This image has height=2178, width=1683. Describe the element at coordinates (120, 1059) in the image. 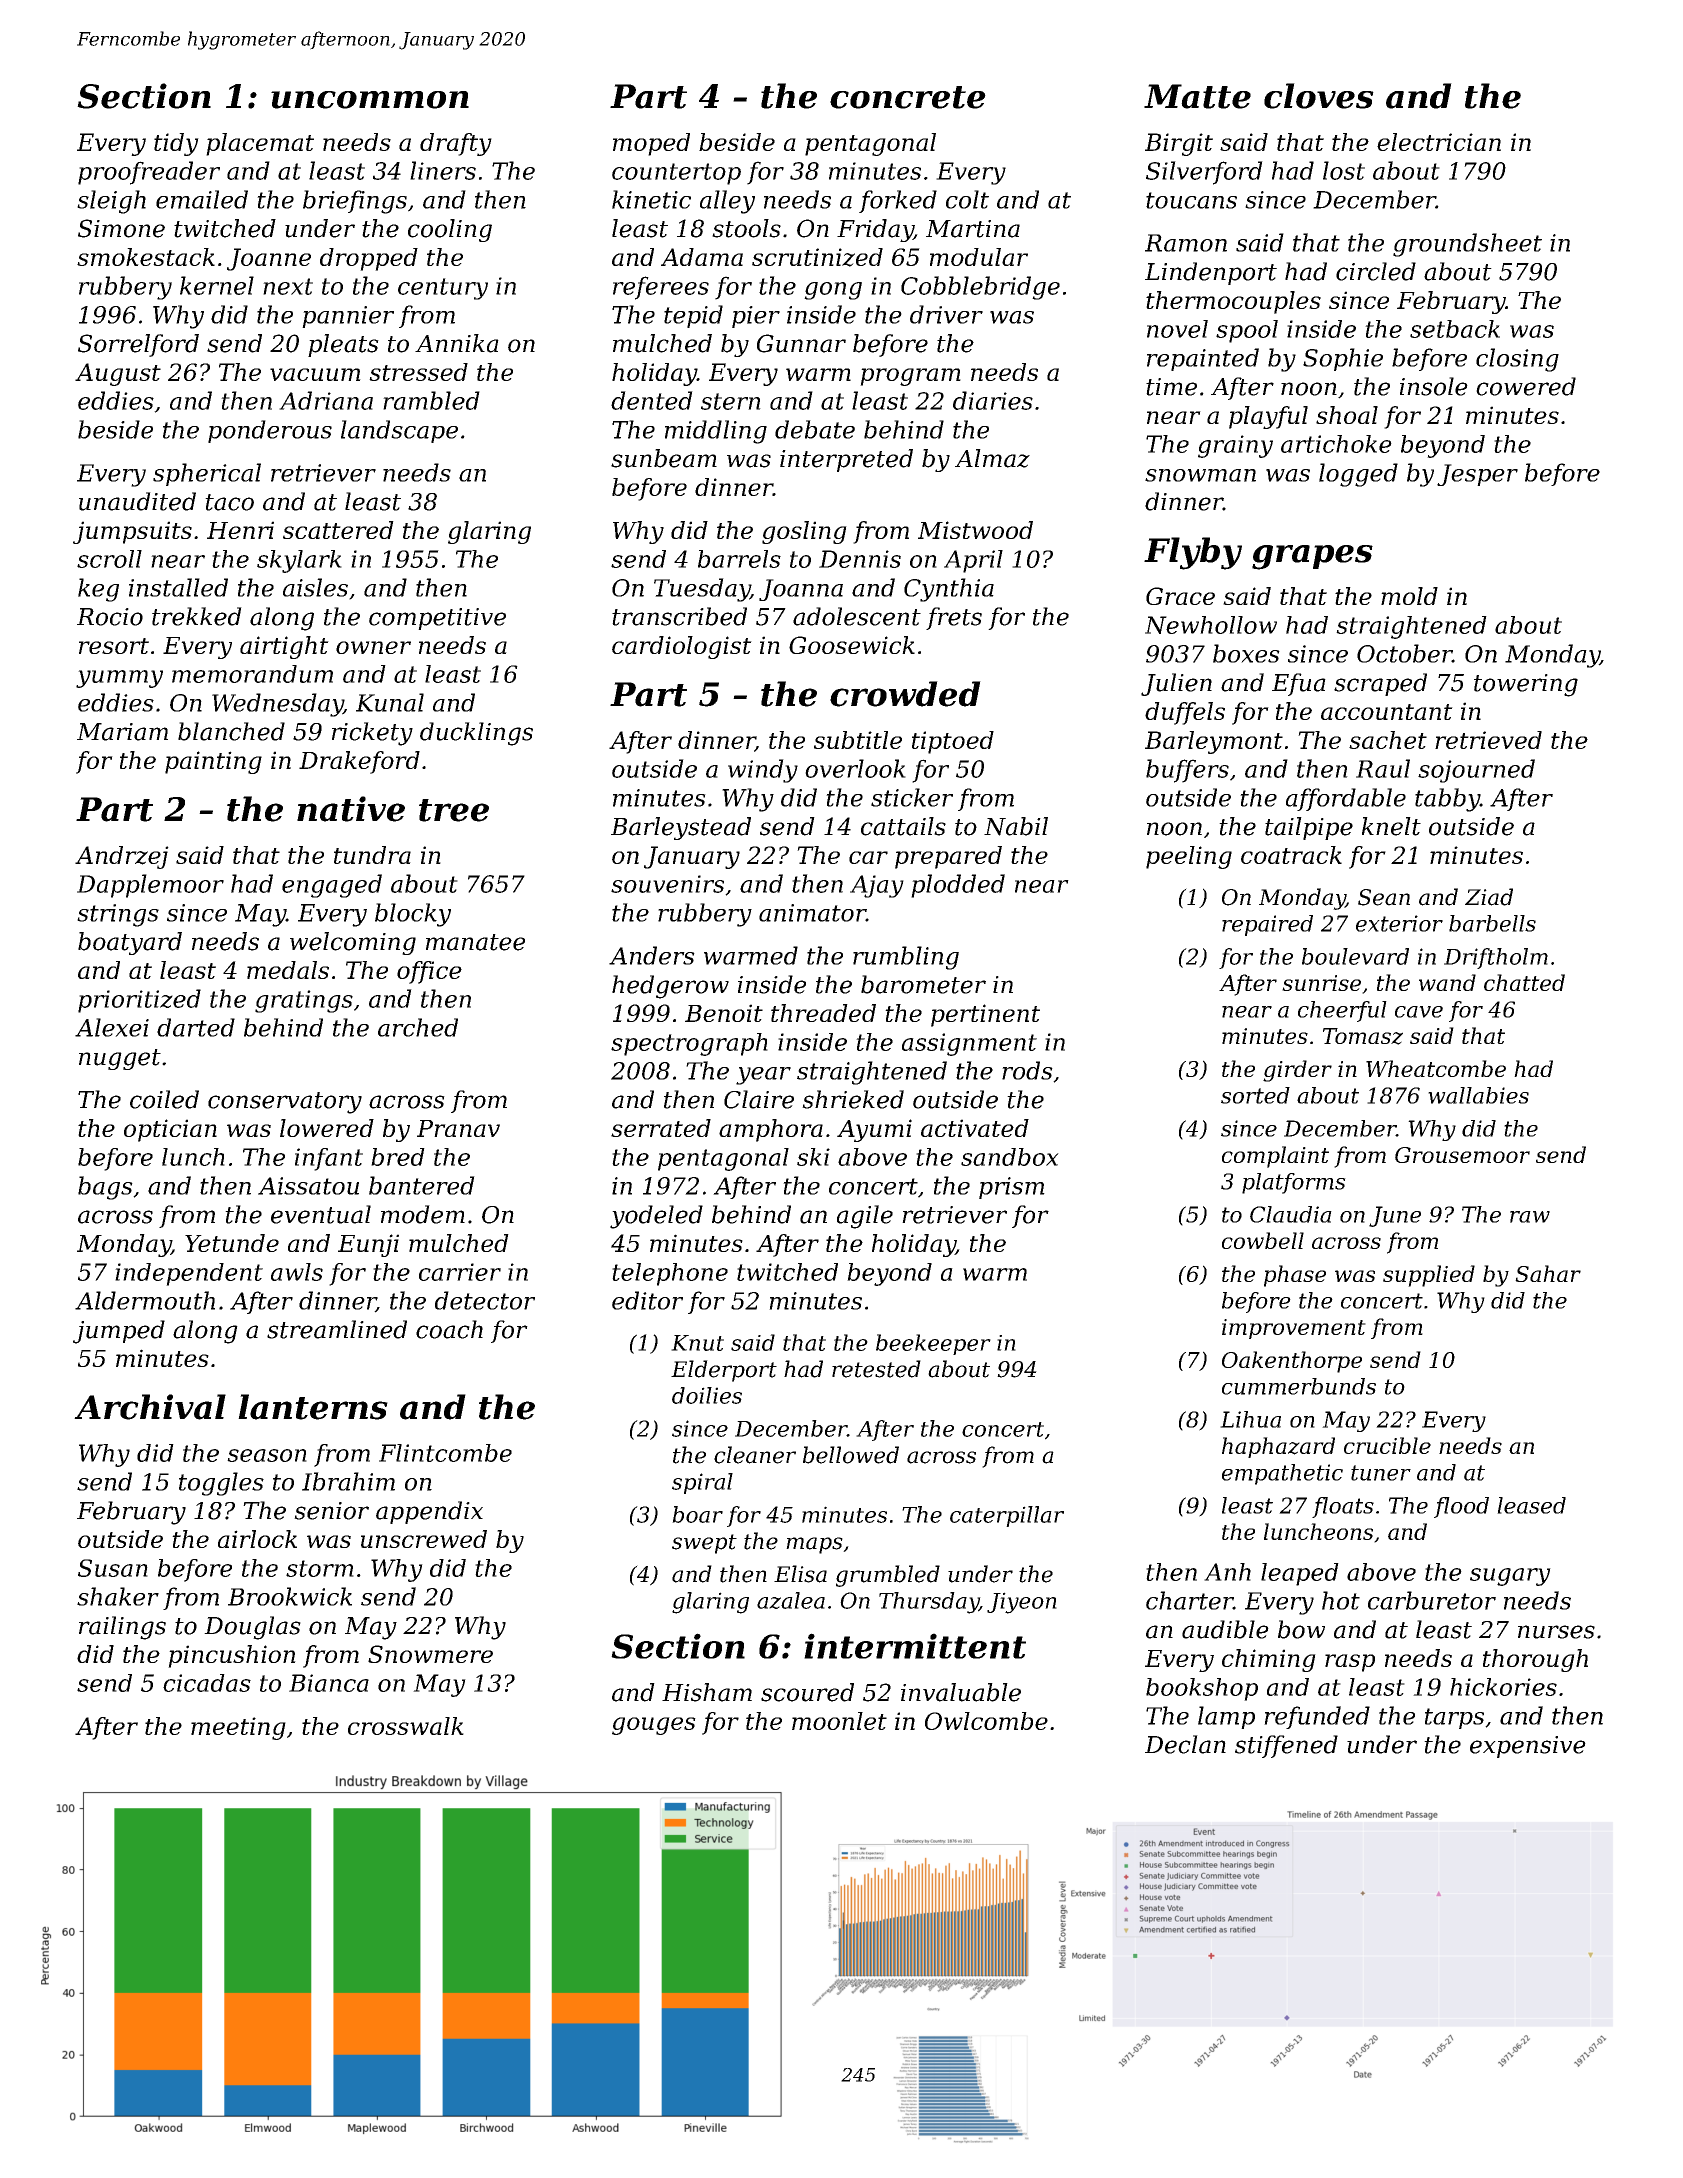

I see `nugget` at that location.
